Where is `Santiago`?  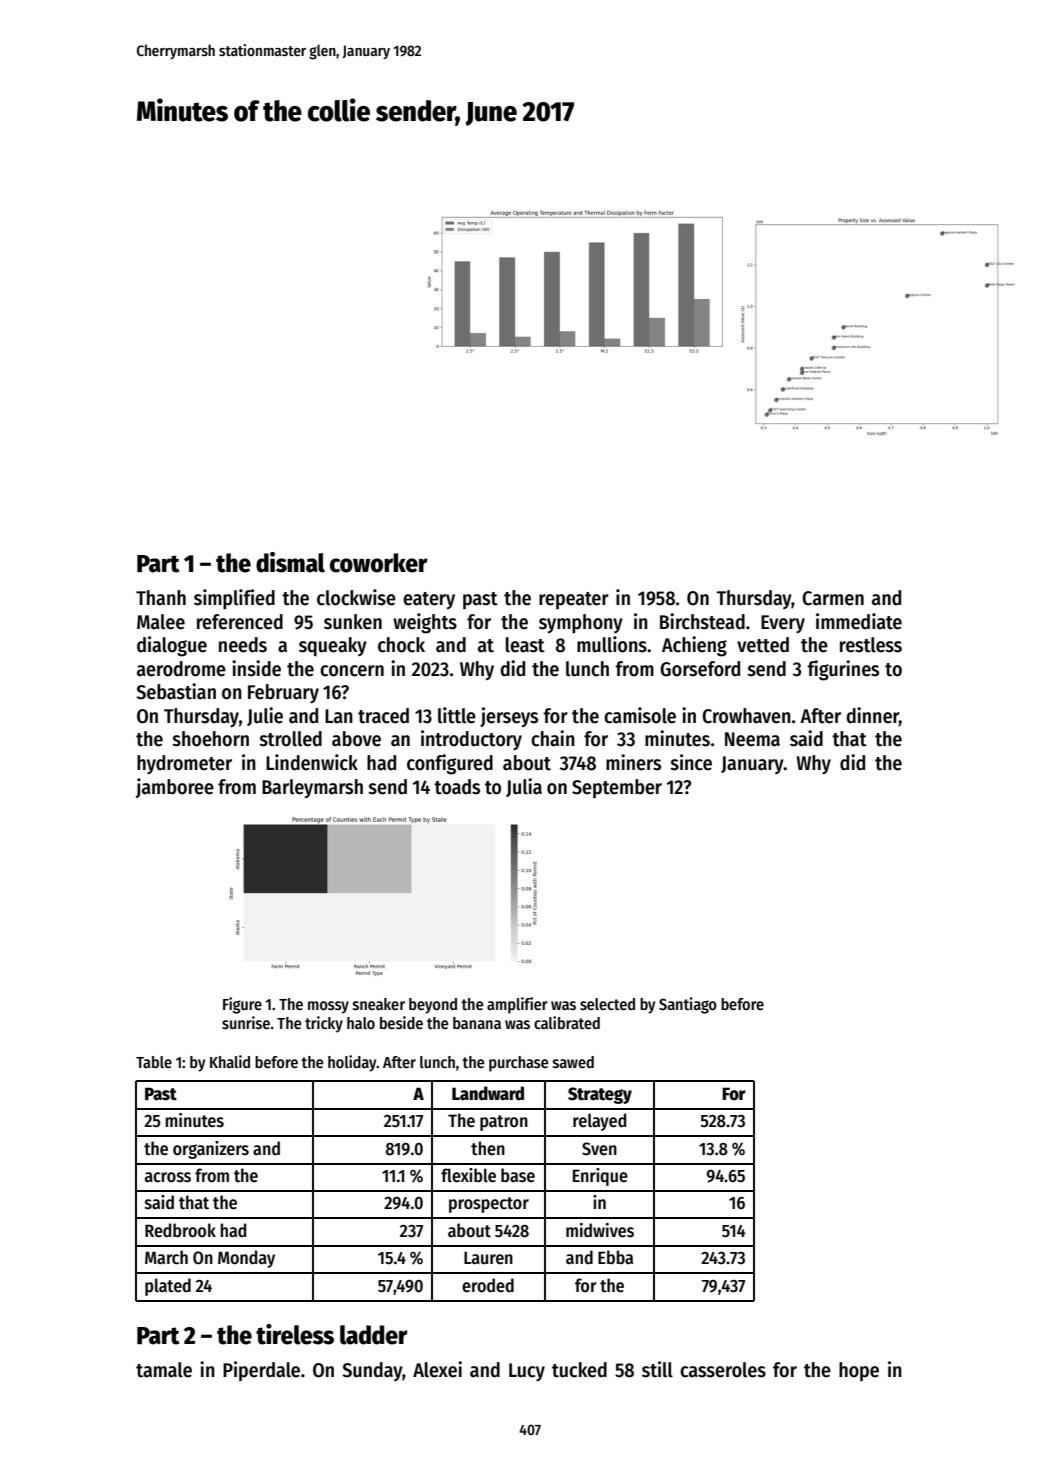 Santiago is located at coordinates (688, 1005).
